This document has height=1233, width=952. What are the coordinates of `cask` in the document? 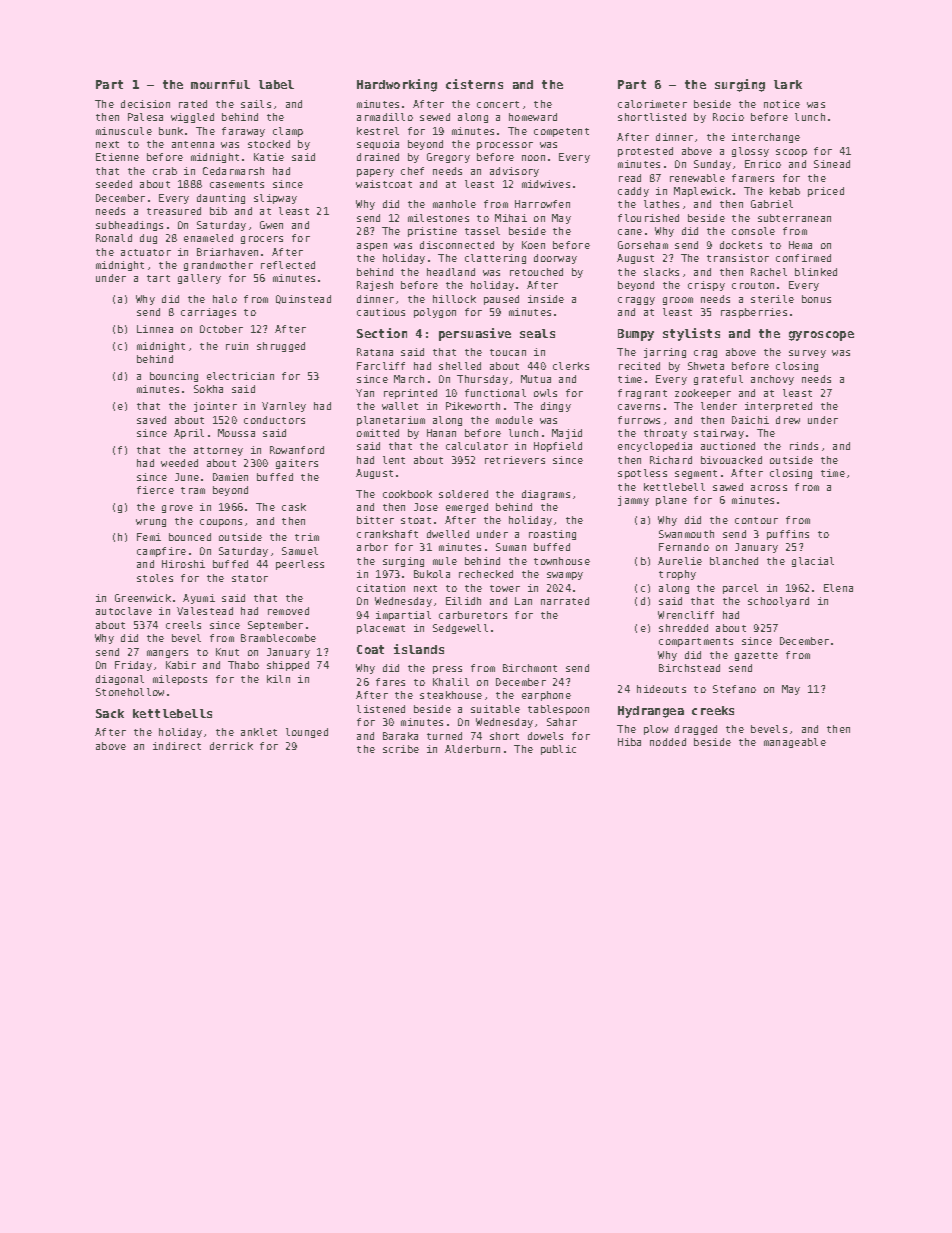 It's located at (294, 507).
